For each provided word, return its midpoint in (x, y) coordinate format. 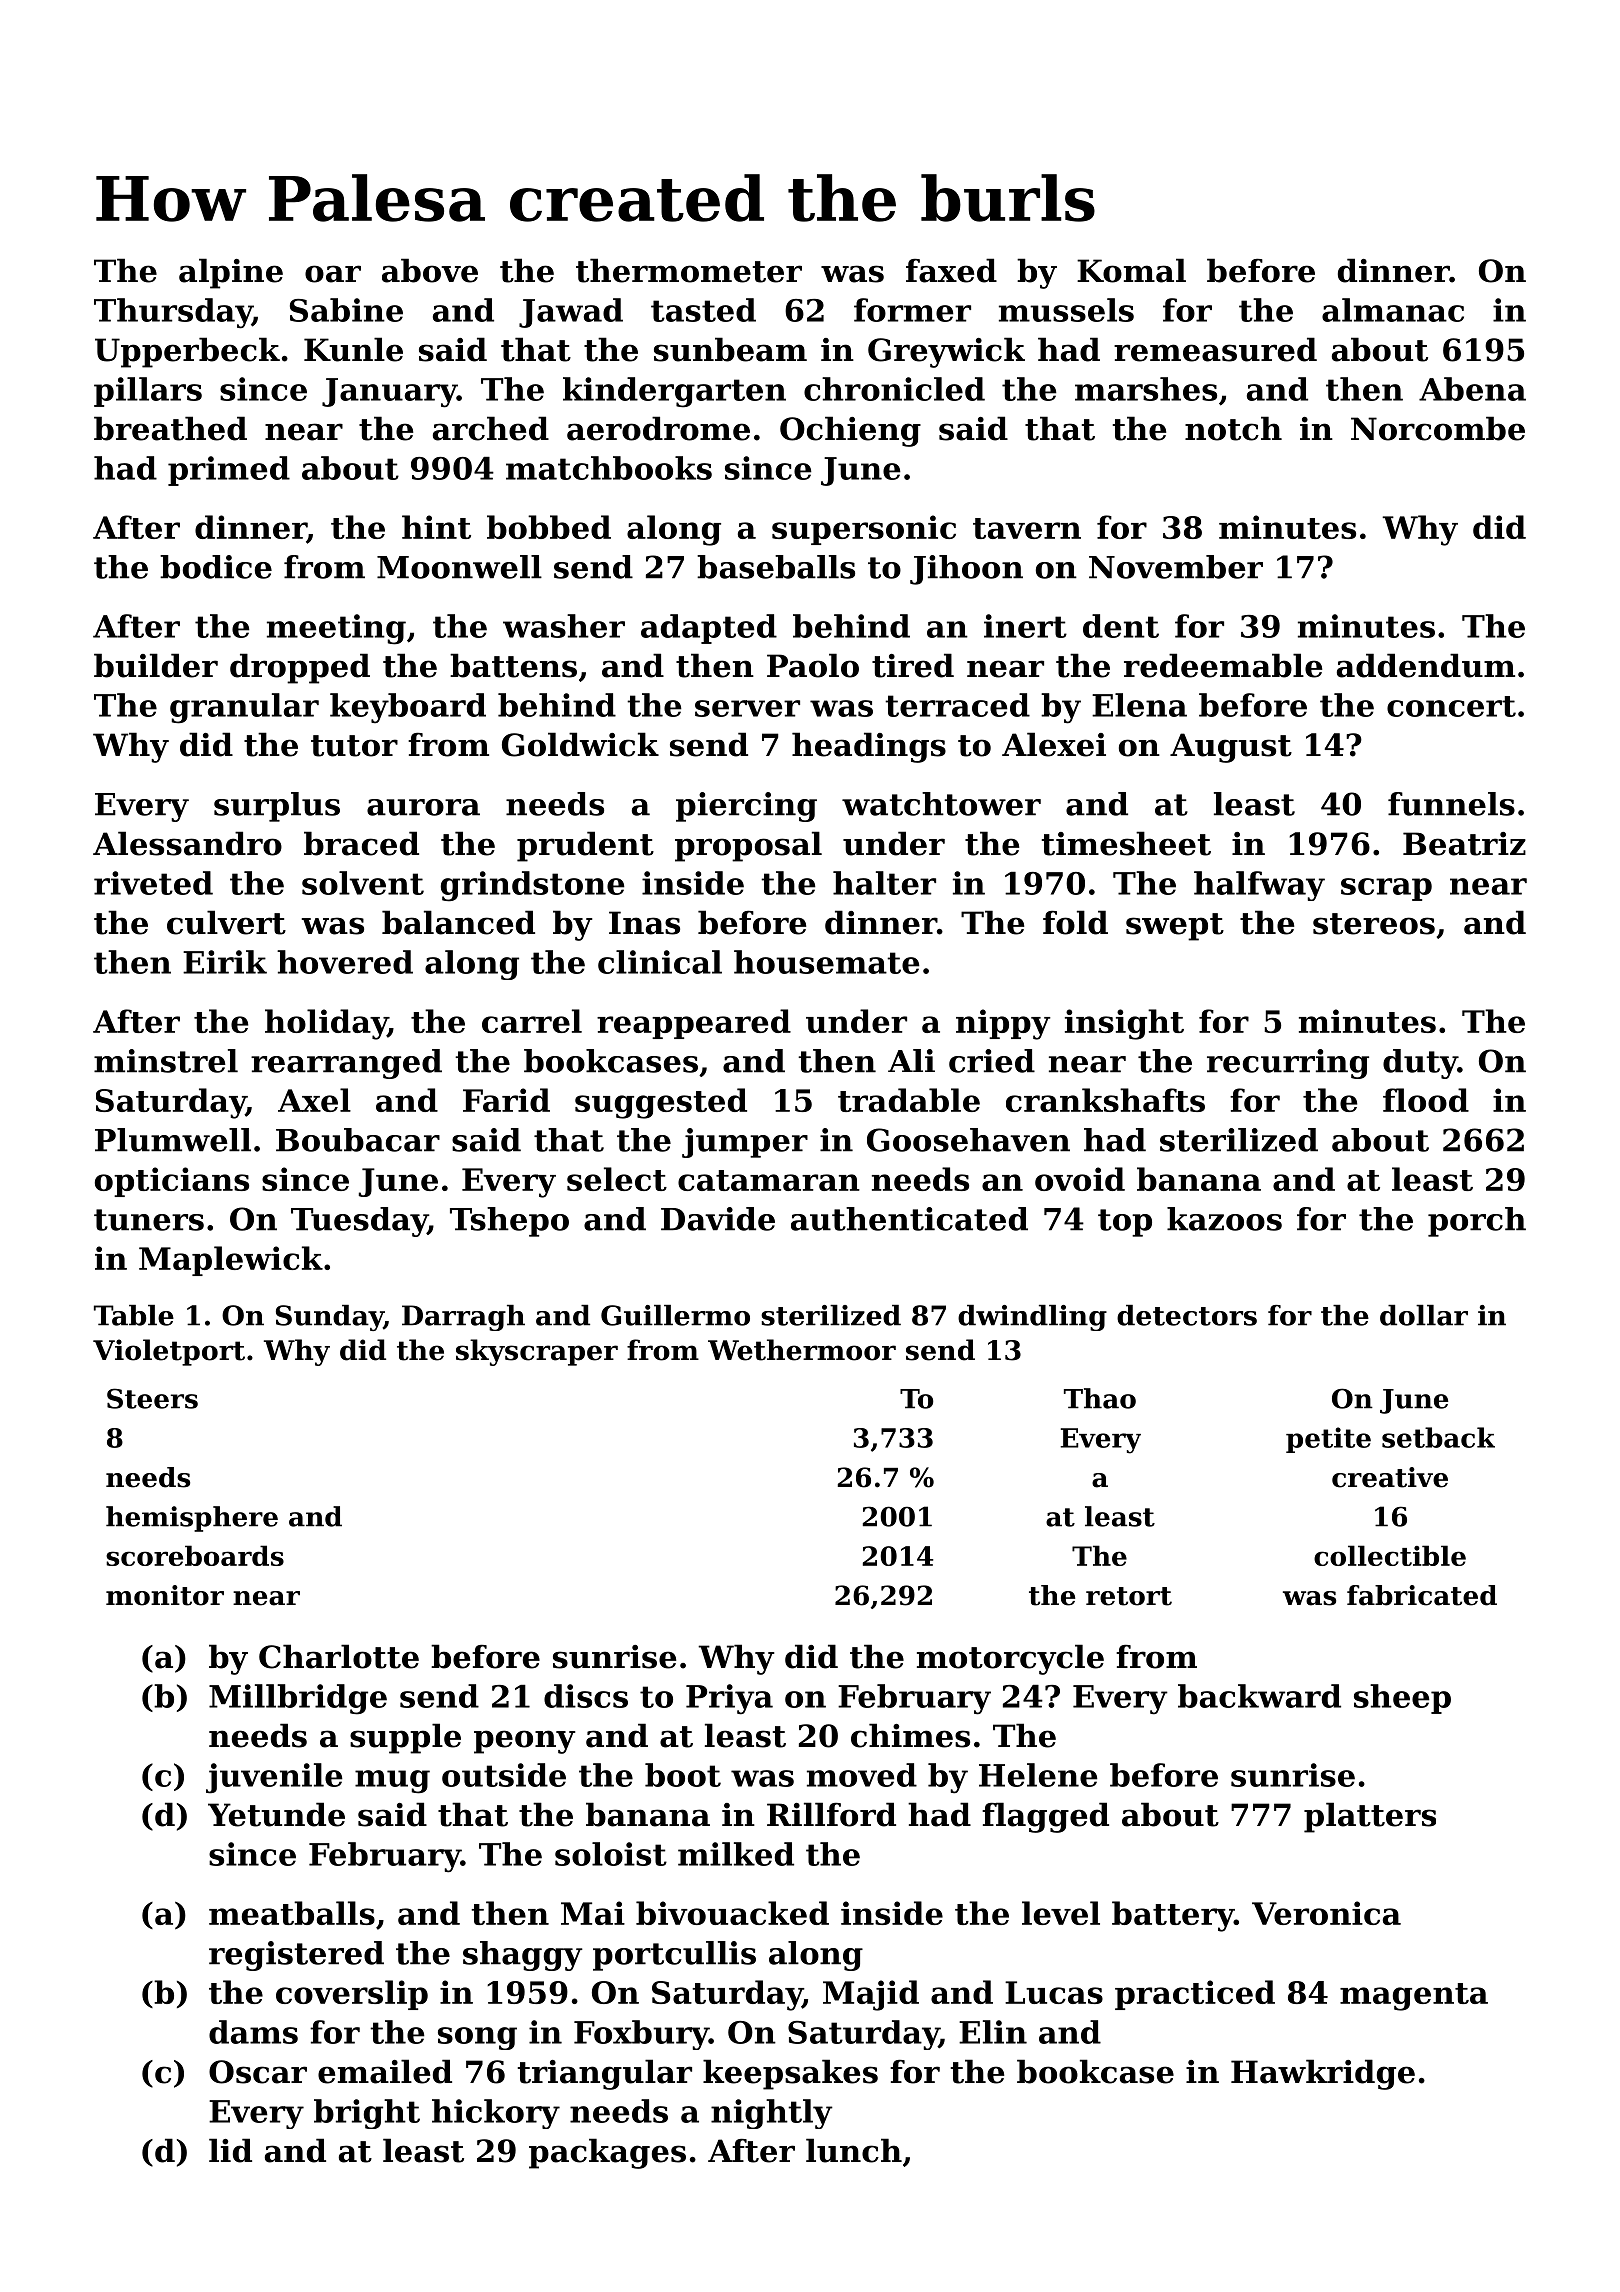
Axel (314, 1100)
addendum (1426, 665)
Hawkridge (1323, 2074)
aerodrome (658, 428)
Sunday (330, 1318)
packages (607, 2153)
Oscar (258, 2072)
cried (992, 1061)
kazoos (1224, 1219)
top (1125, 1223)
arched (491, 428)
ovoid (1080, 1179)
